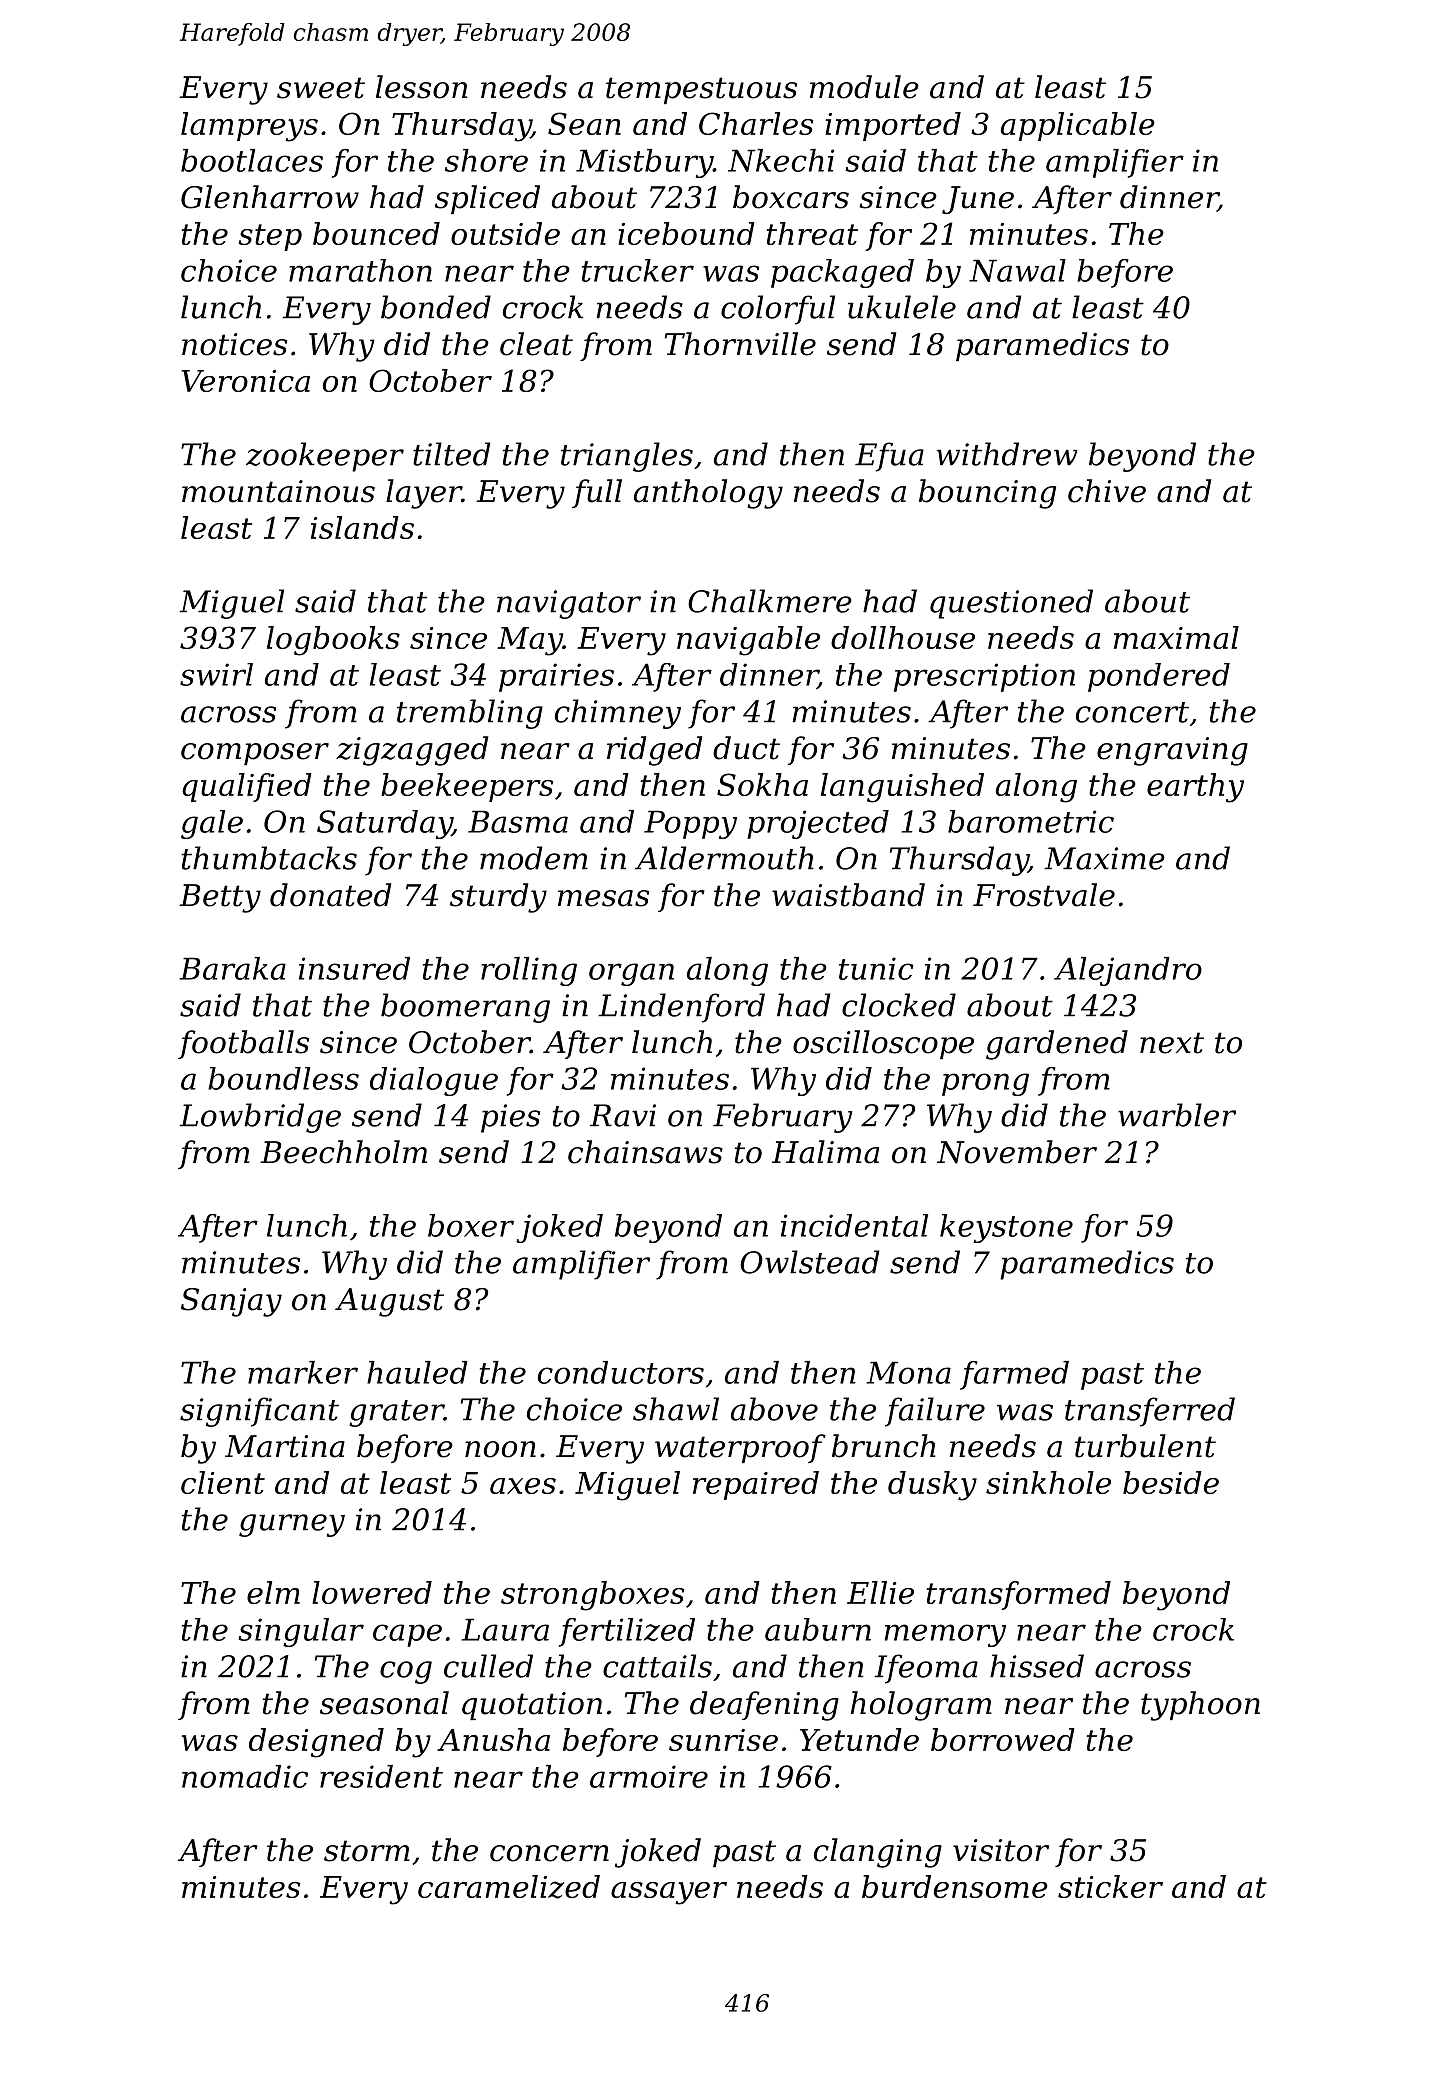 Image resolution: width=1450 pixels, height=2100 pixels. What do you see at coordinates (1107, 491) in the screenshot?
I see `chive` at bounding box center [1107, 491].
